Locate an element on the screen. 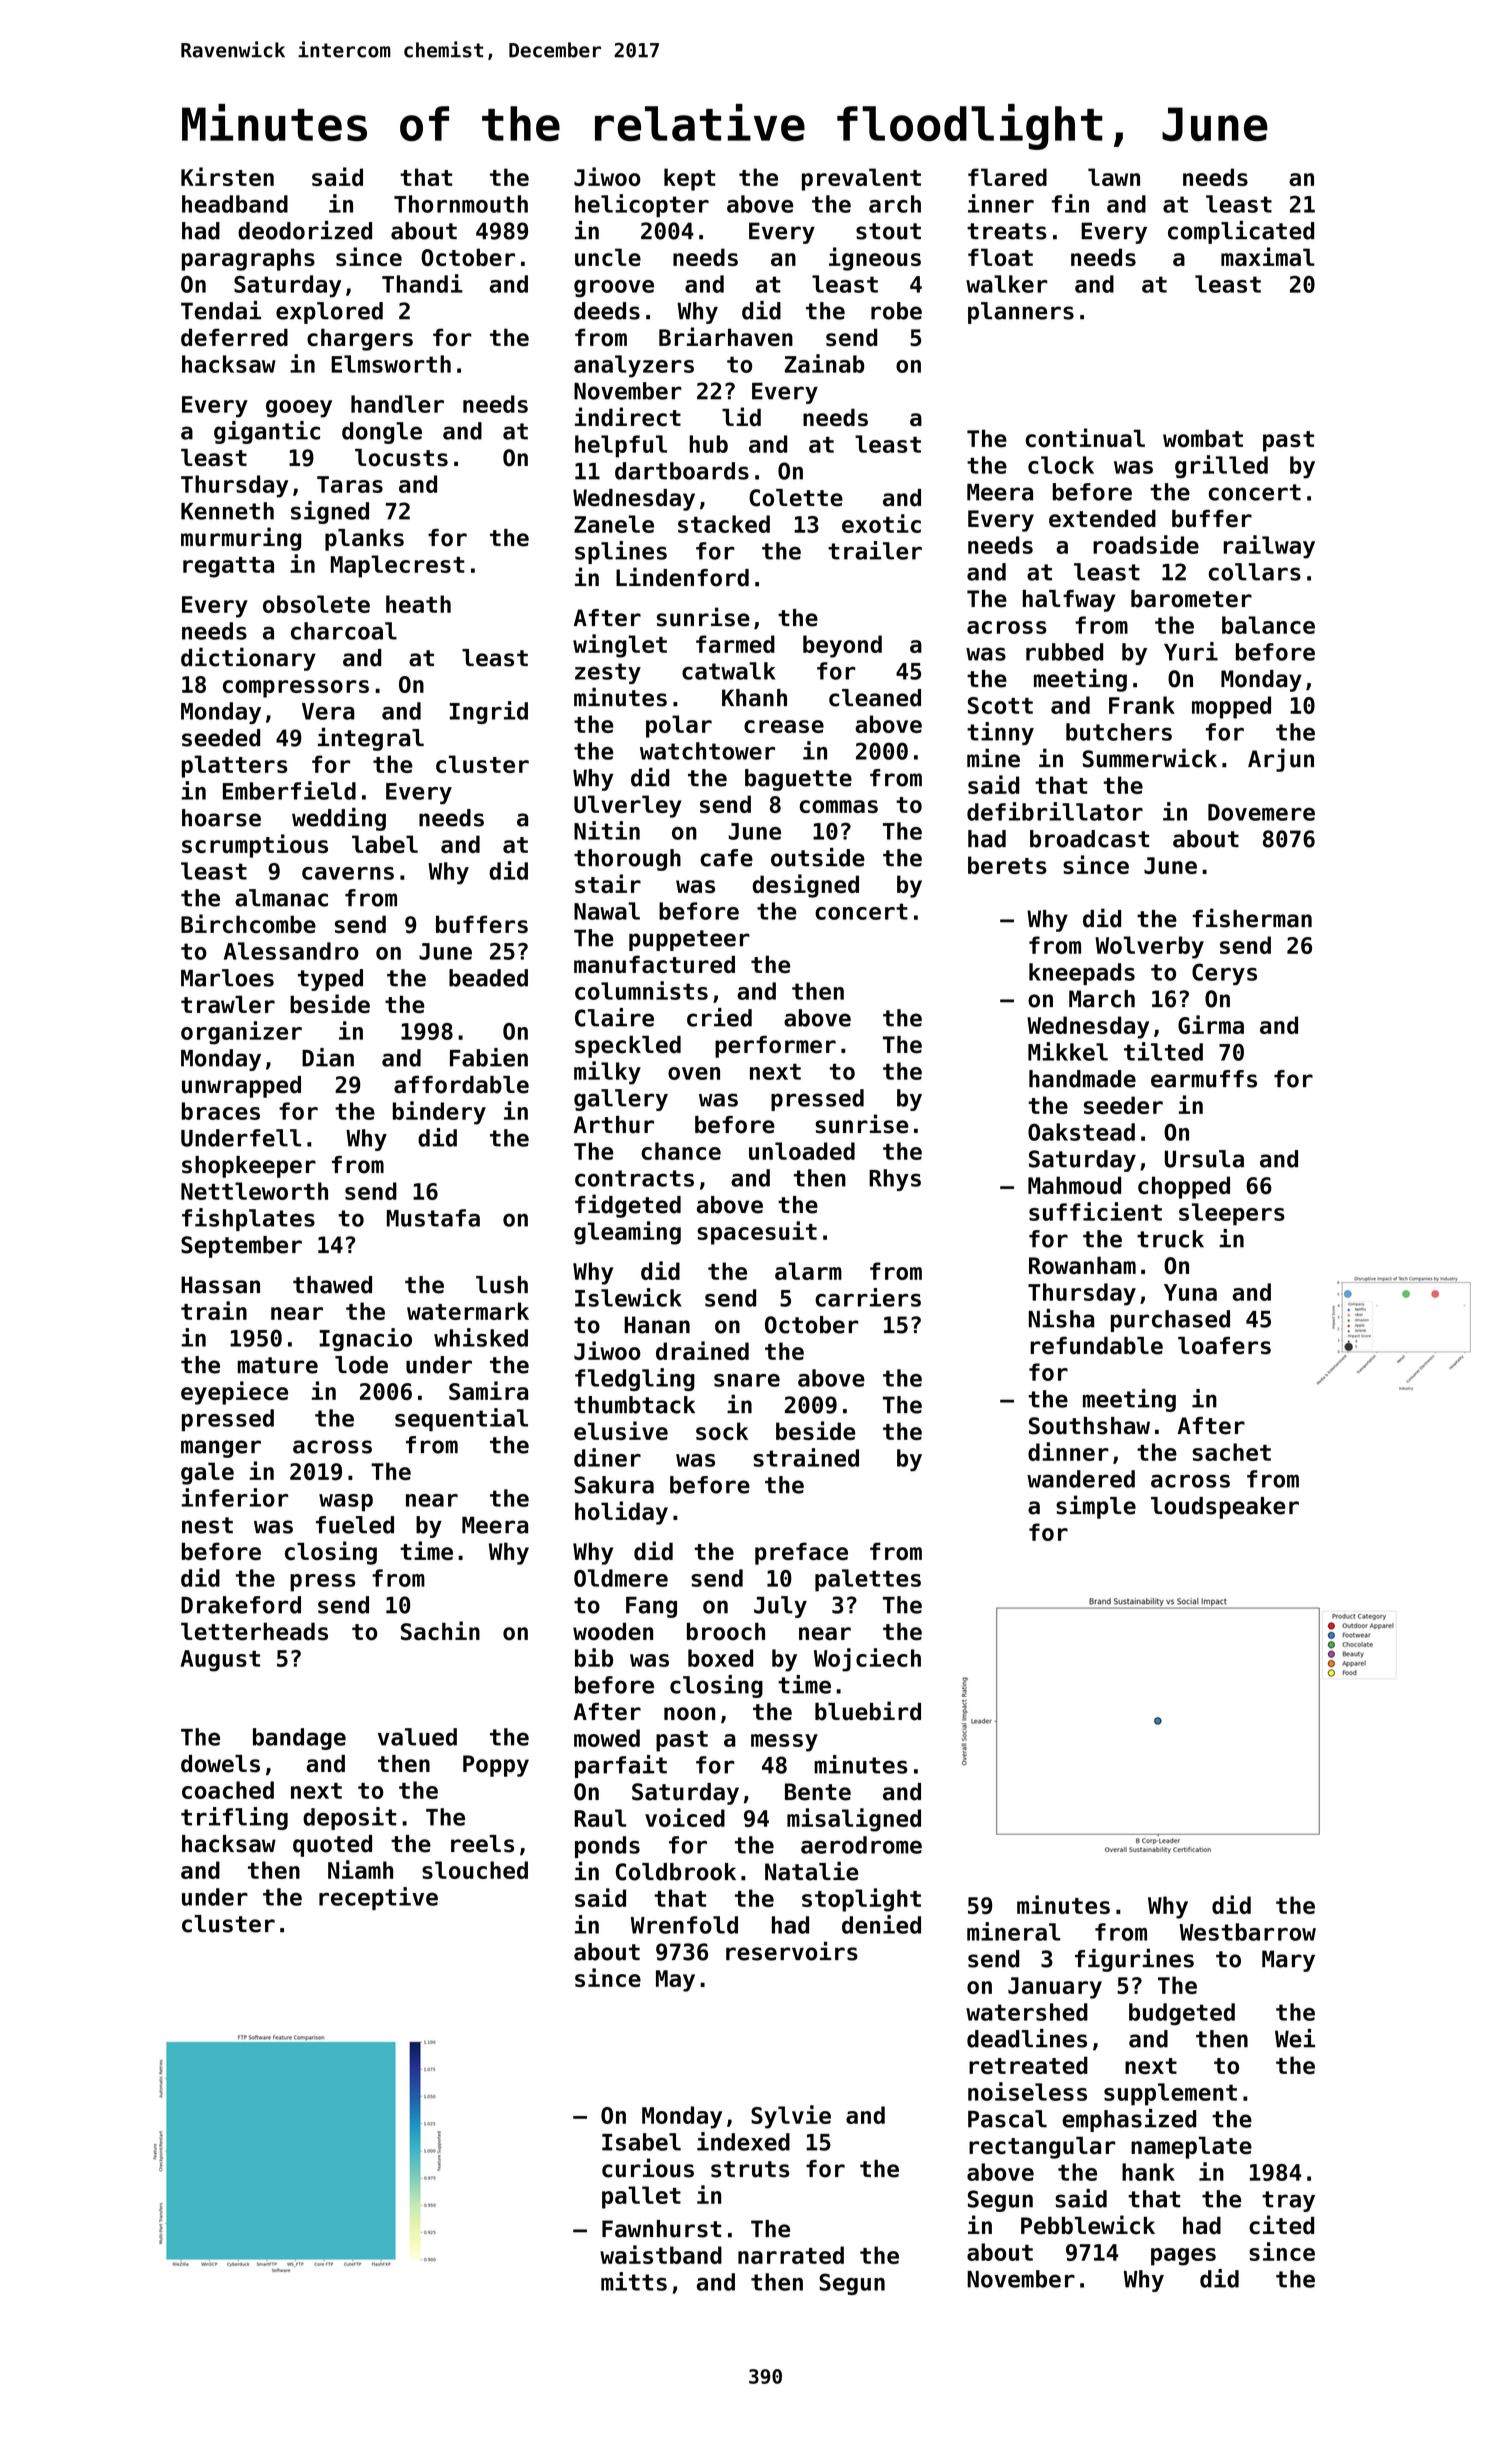  uncle is located at coordinates (608, 257).
